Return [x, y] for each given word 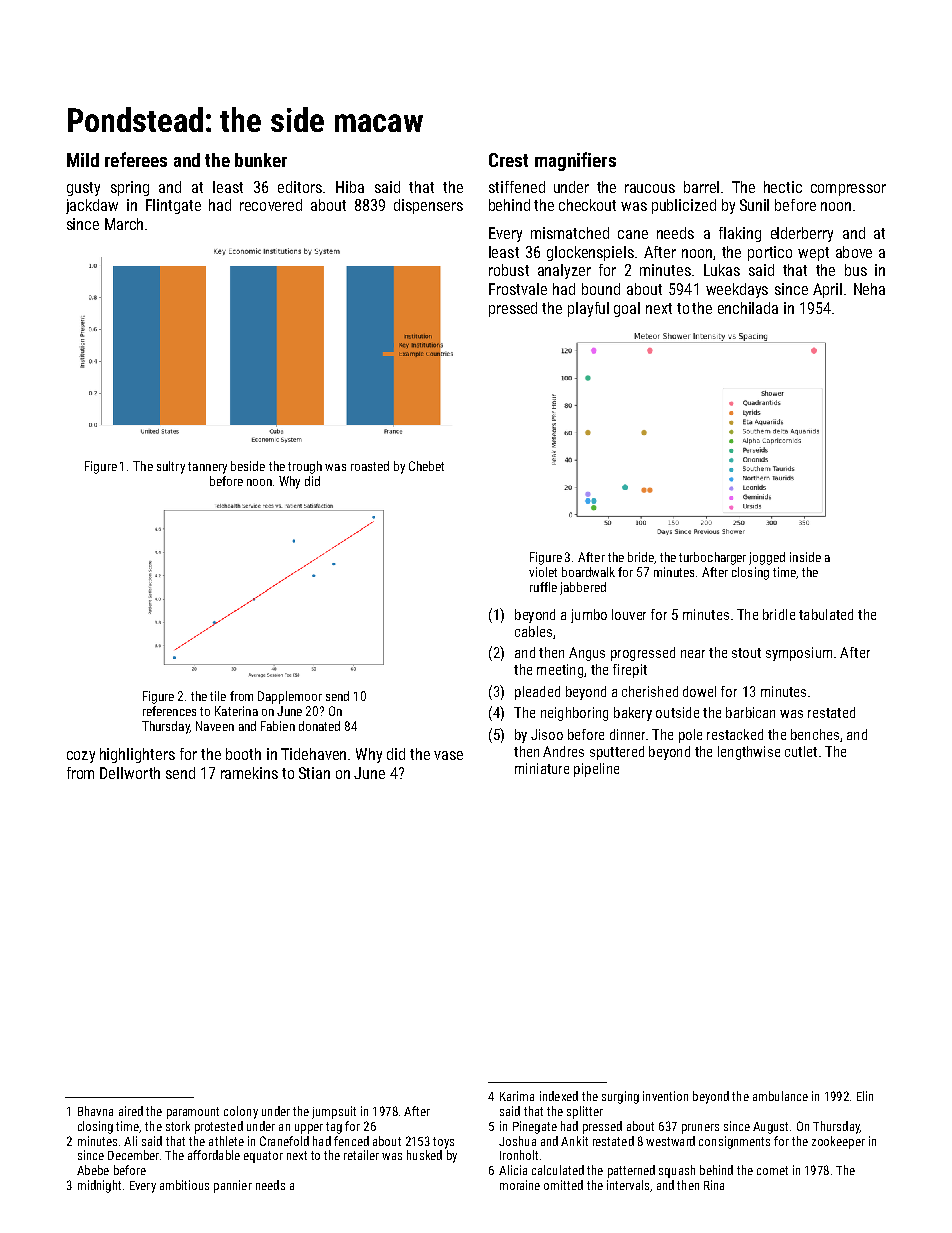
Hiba [350, 187]
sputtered [617, 753]
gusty [83, 189]
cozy [81, 757]
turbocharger [712, 558]
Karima [517, 1096]
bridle [779, 614]
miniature [542, 768]
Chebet [426, 466]
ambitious [184, 1185]
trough [305, 467]
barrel [701, 187]
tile [218, 696]
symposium [799, 654]
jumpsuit [334, 1112]
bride [641, 557]
